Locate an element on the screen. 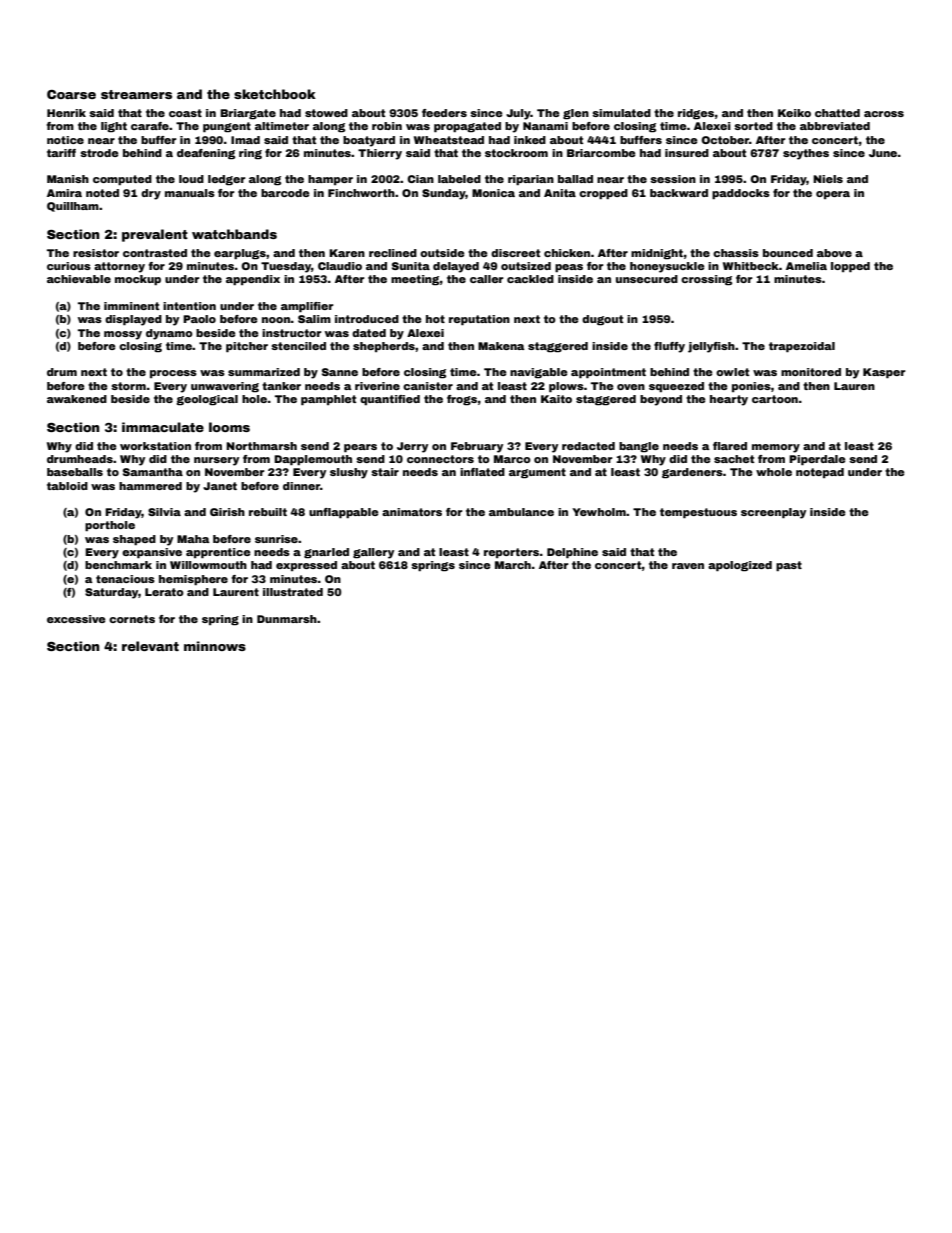  June is located at coordinates (883, 153).
